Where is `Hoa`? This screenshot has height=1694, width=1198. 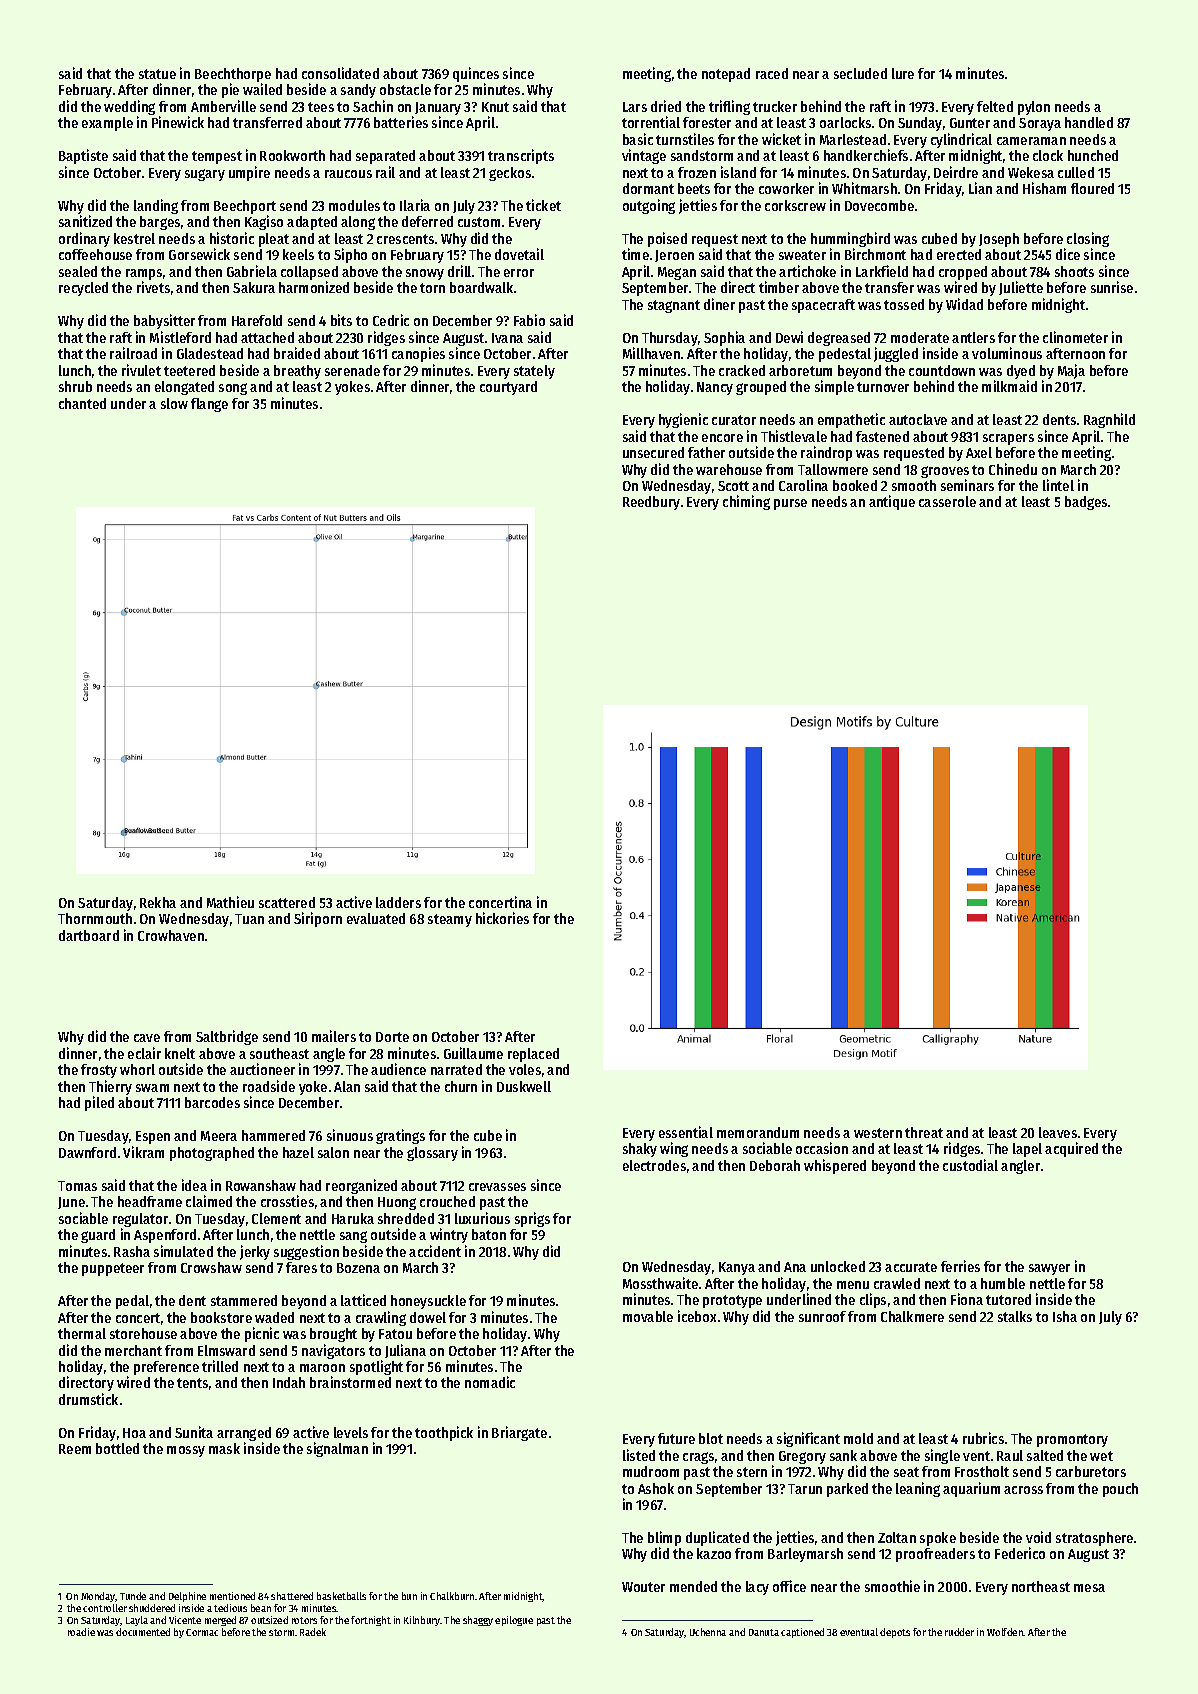
Hoa is located at coordinates (134, 1433).
